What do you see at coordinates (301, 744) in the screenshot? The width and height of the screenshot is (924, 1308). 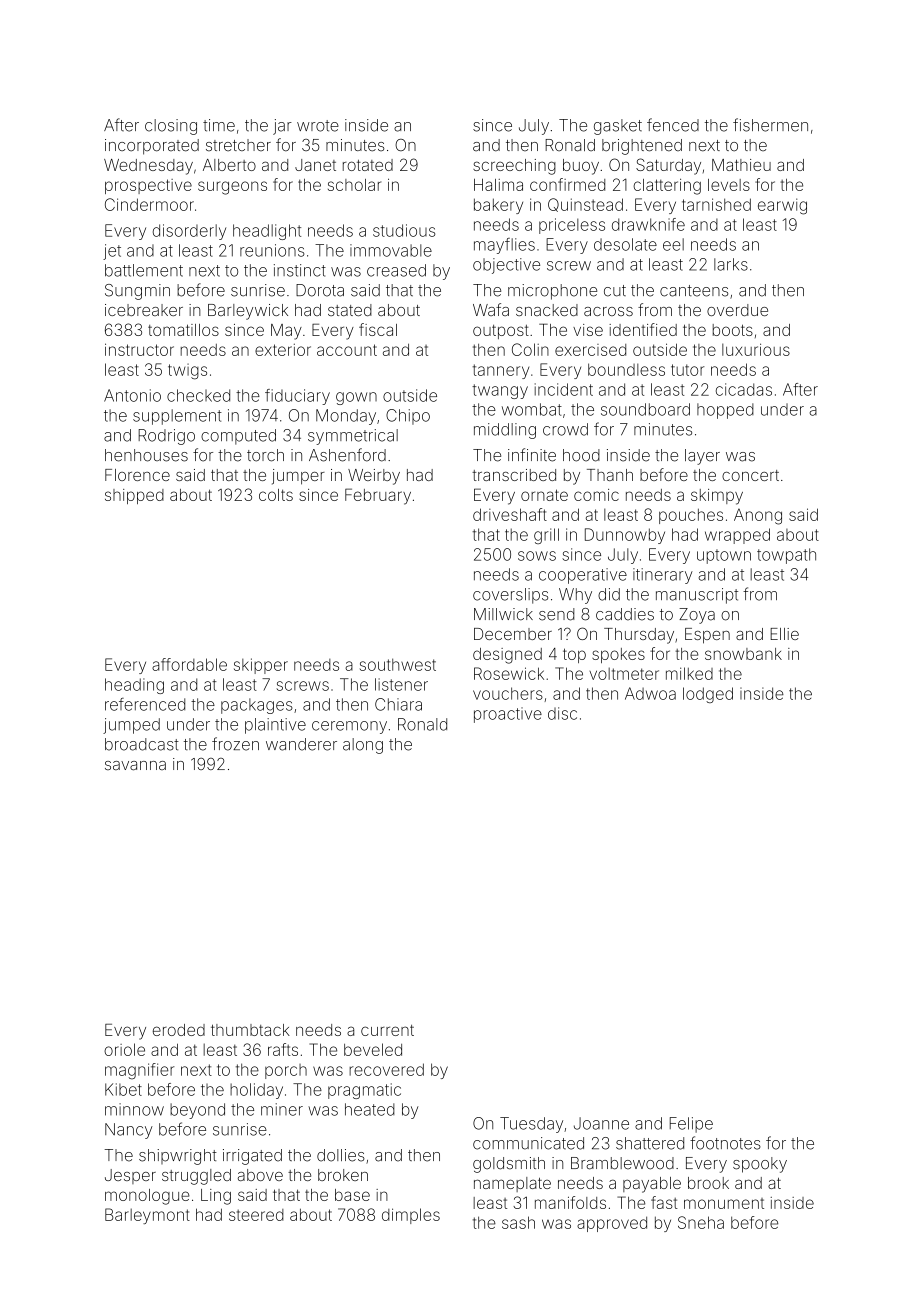 I see `wanderer` at bounding box center [301, 744].
